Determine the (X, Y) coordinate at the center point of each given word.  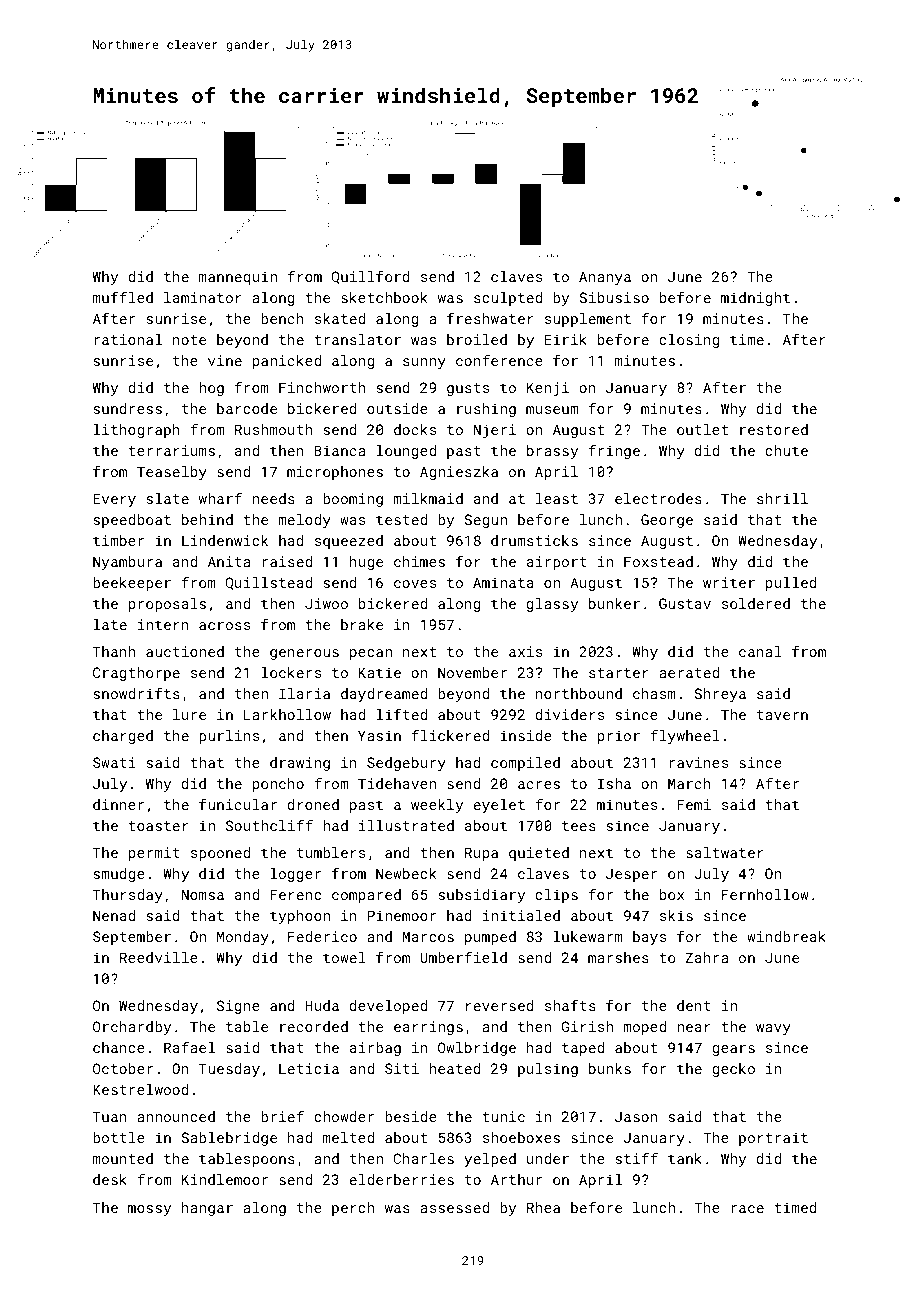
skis (676, 915)
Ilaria (304, 693)
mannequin (238, 278)
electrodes (658, 498)
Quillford (370, 277)
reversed (500, 1005)
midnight (755, 299)
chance (119, 1047)
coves (415, 584)
